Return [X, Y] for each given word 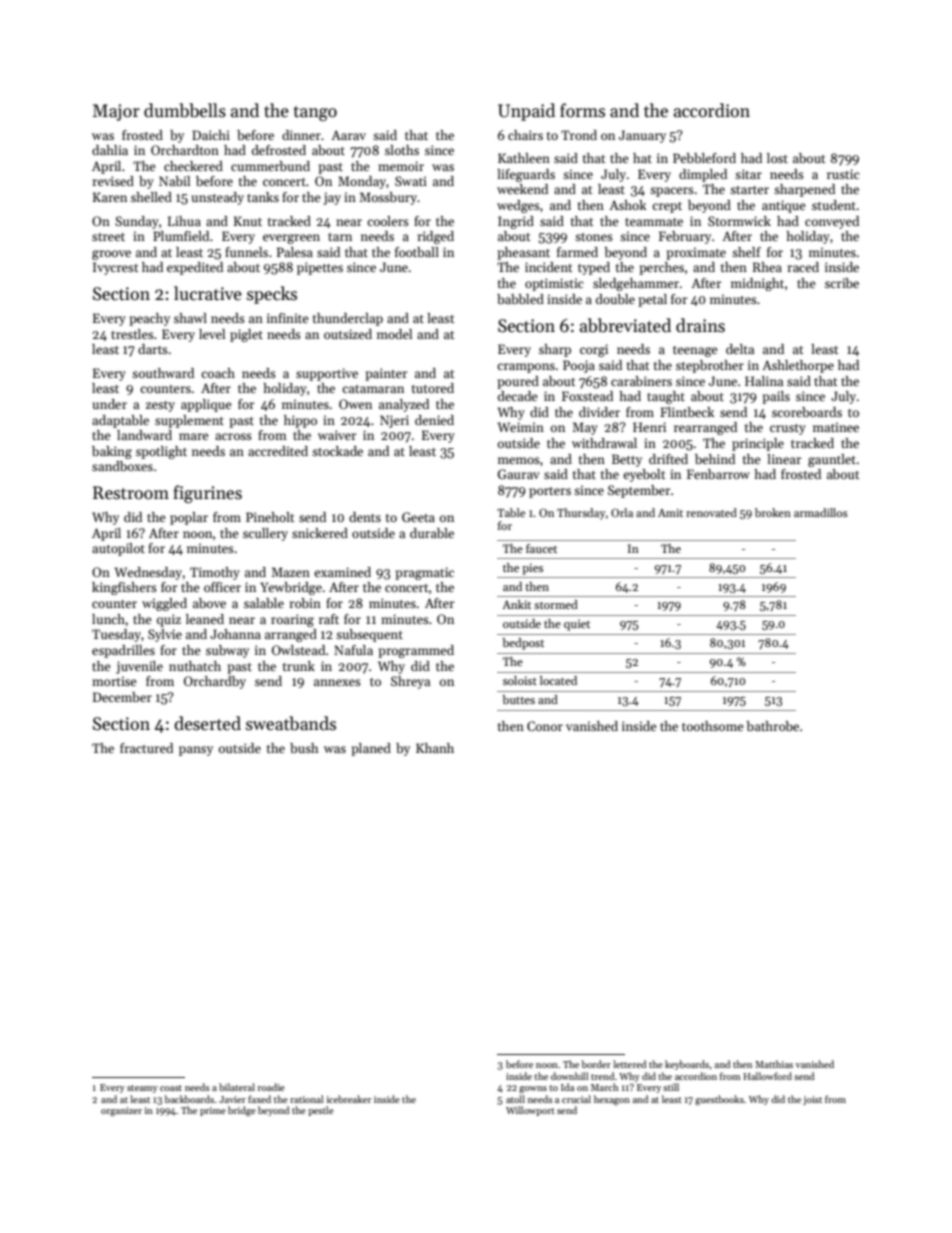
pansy [196, 751]
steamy [142, 1089]
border [596, 1064]
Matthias [774, 1064]
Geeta [418, 517]
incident [549, 267]
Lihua [184, 221]
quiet [577, 625]
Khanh [435, 748]
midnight [757, 284]
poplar [189, 518]
